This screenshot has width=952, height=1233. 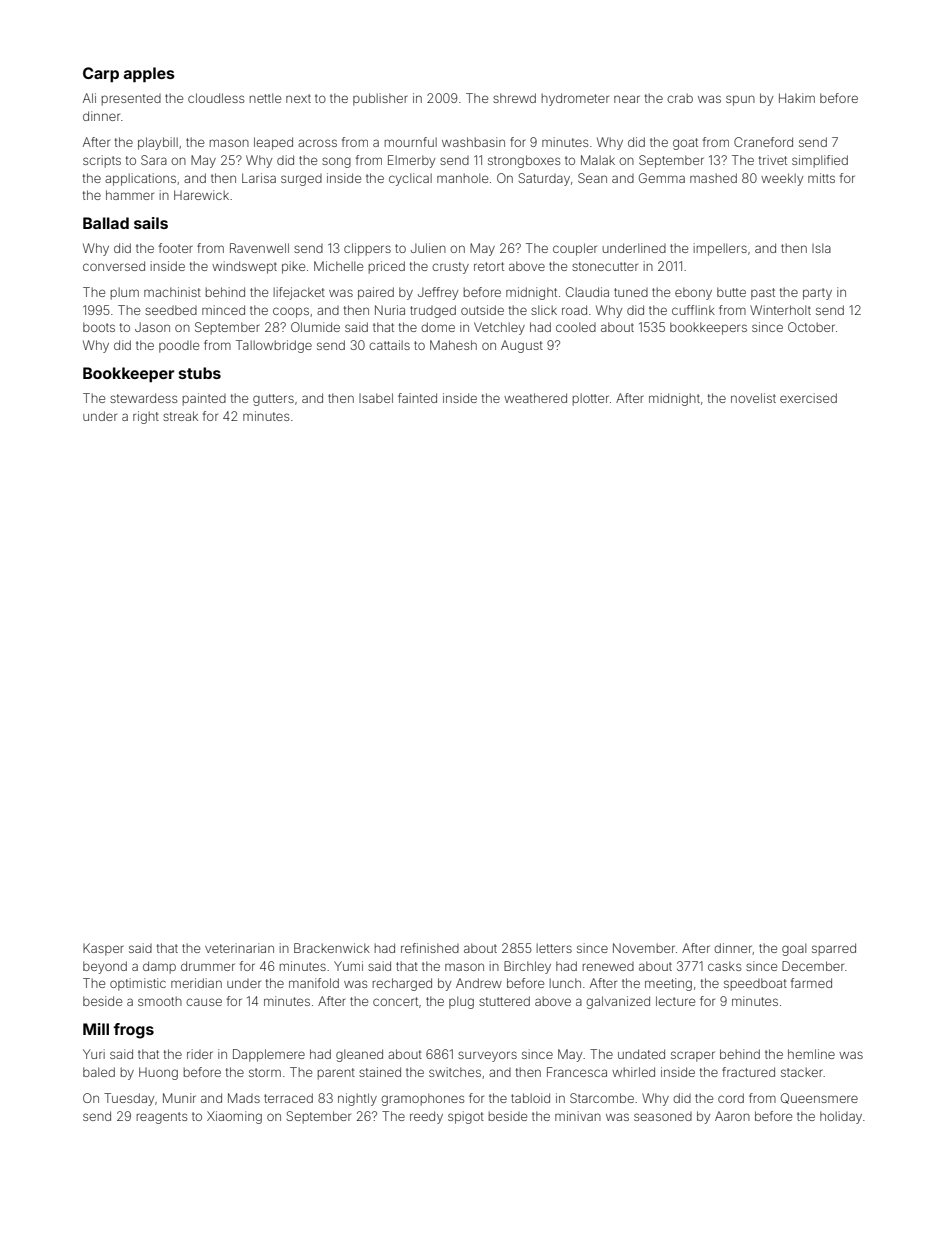 What do you see at coordinates (808, 398) in the screenshot?
I see `exercised` at bounding box center [808, 398].
